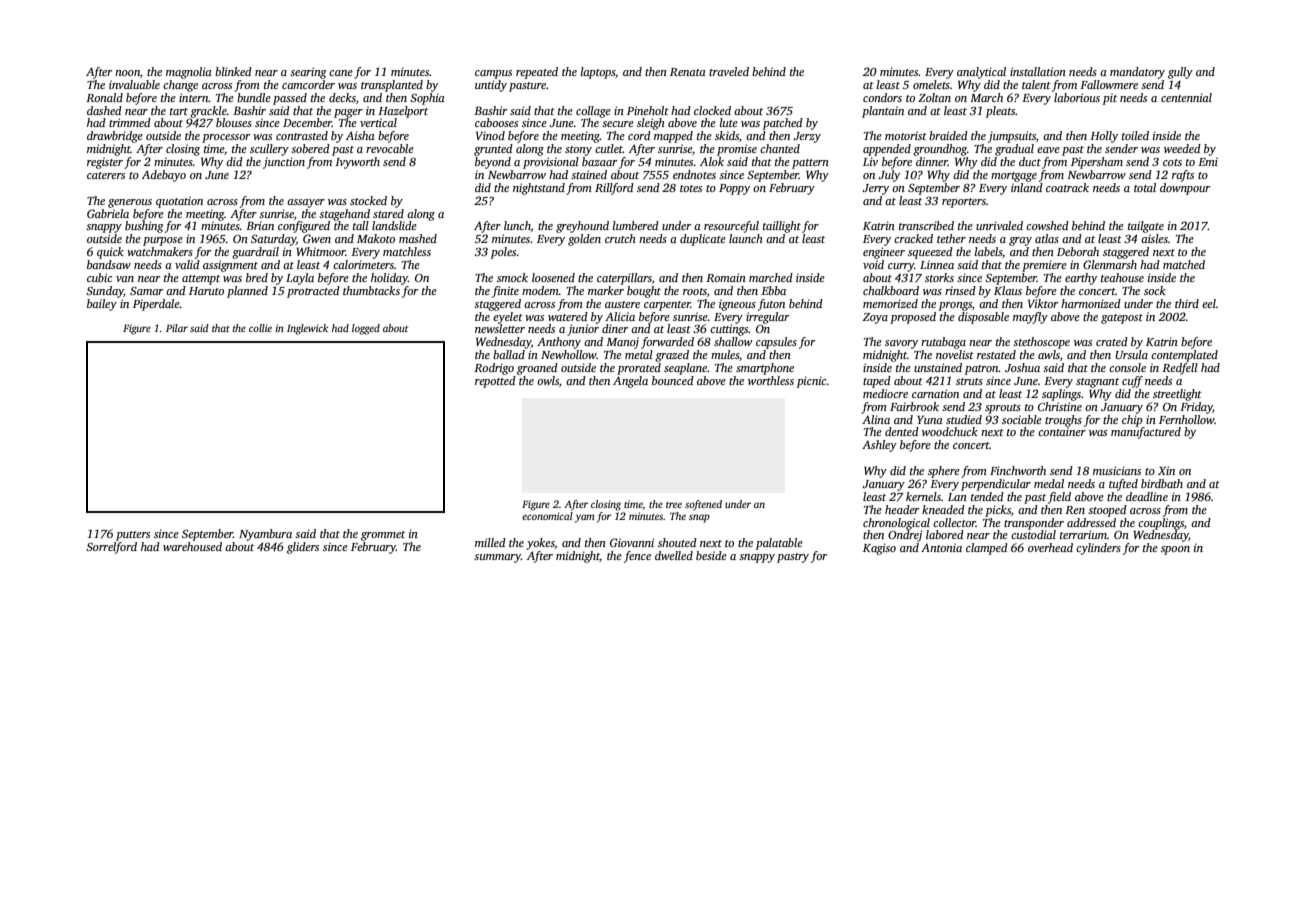 This image has height=924, width=1308. What do you see at coordinates (1184, 356) in the image?
I see `contemplated` at bounding box center [1184, 356].
